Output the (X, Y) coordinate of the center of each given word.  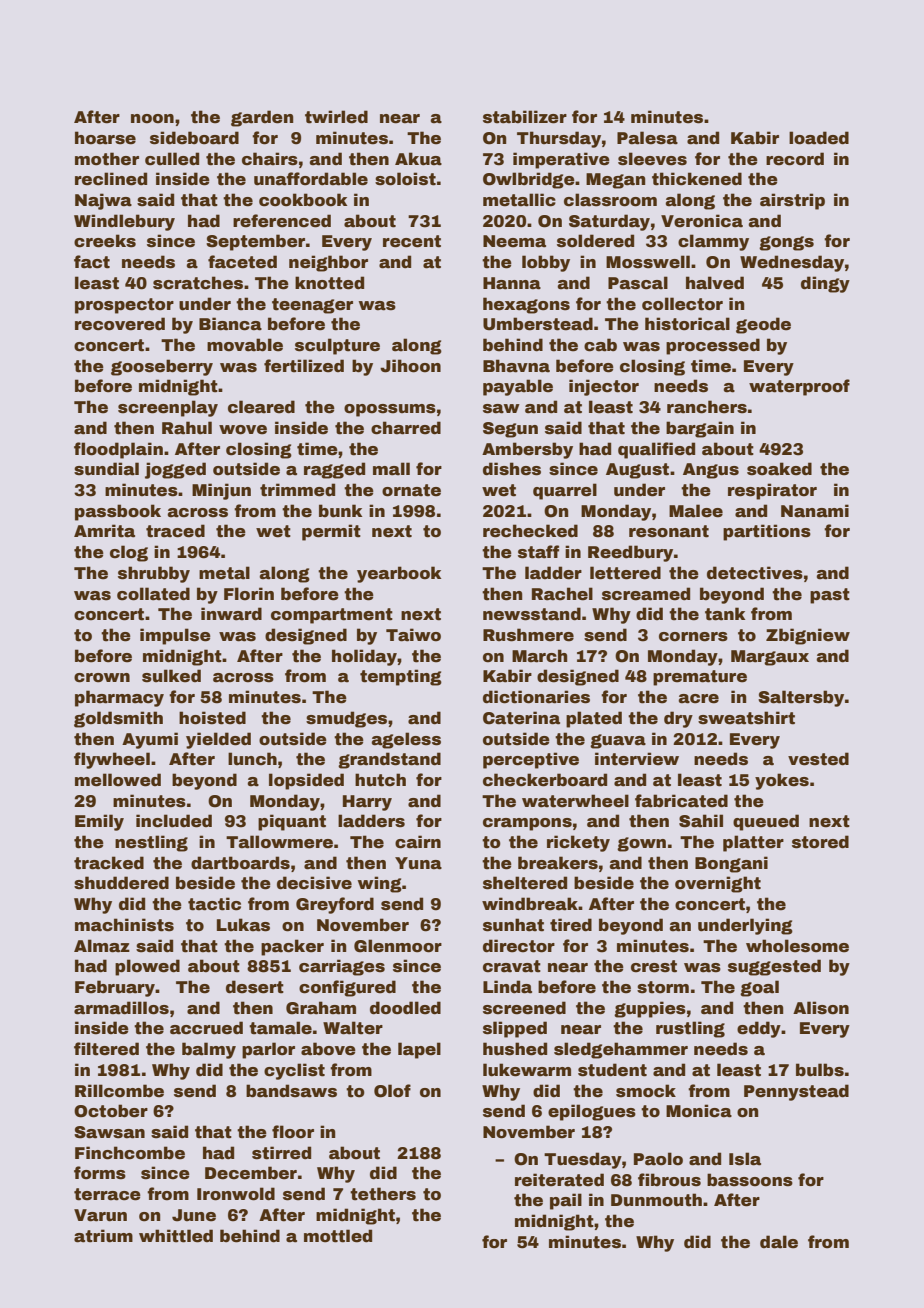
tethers (383, 1194)
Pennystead (796, 1092)
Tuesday (583, 1160)
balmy (209, 1050)
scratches (198, 283)
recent (412, 241)
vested (818, 759)
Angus (711, 471)
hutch (380, 780)
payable (518, 387)
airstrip (792, 201)
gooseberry (162, 367)
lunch (252, 759)
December (251, 1173)
